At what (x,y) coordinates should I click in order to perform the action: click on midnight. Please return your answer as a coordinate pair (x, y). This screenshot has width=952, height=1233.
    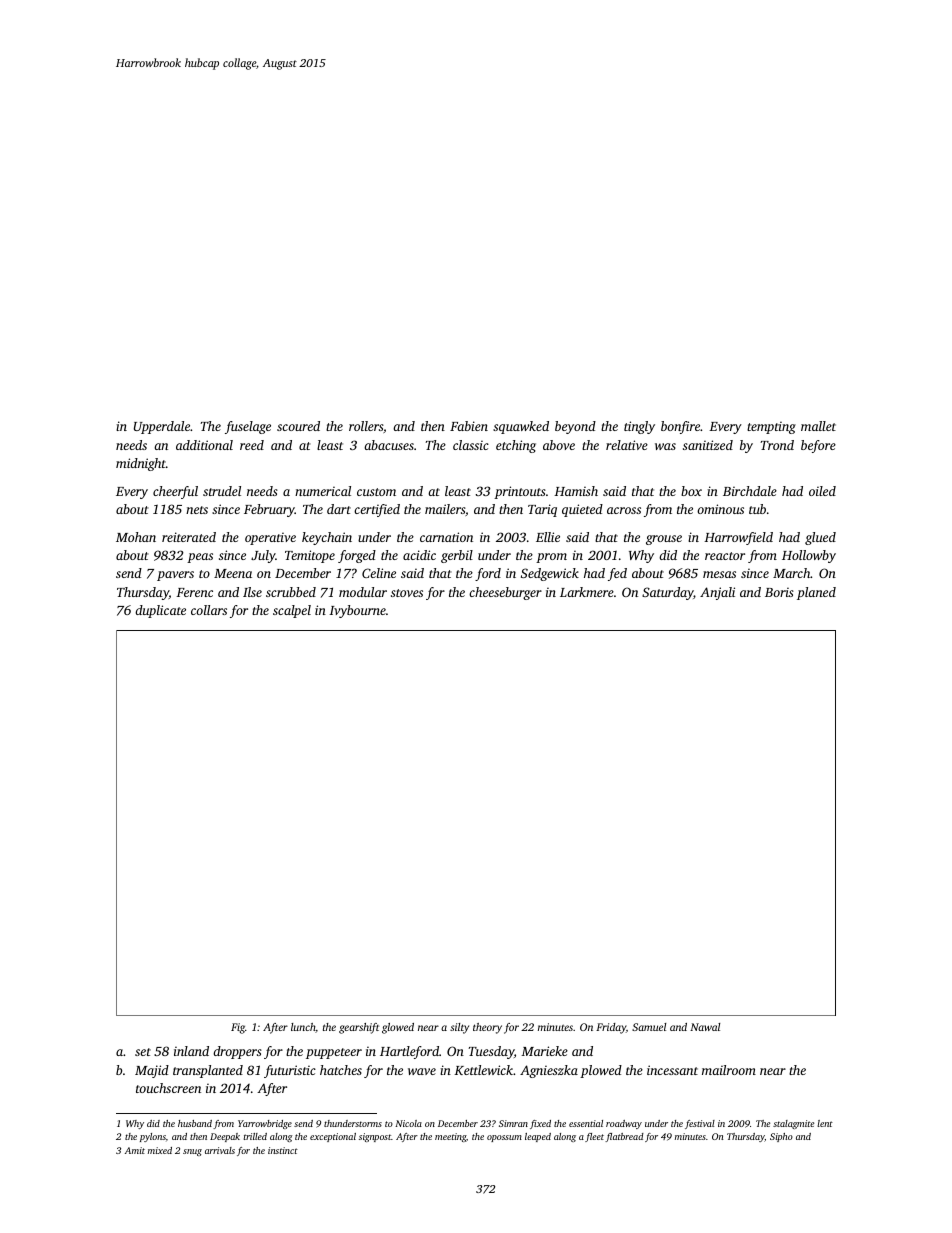
    Looking at the image, I should click on (141, 464).
